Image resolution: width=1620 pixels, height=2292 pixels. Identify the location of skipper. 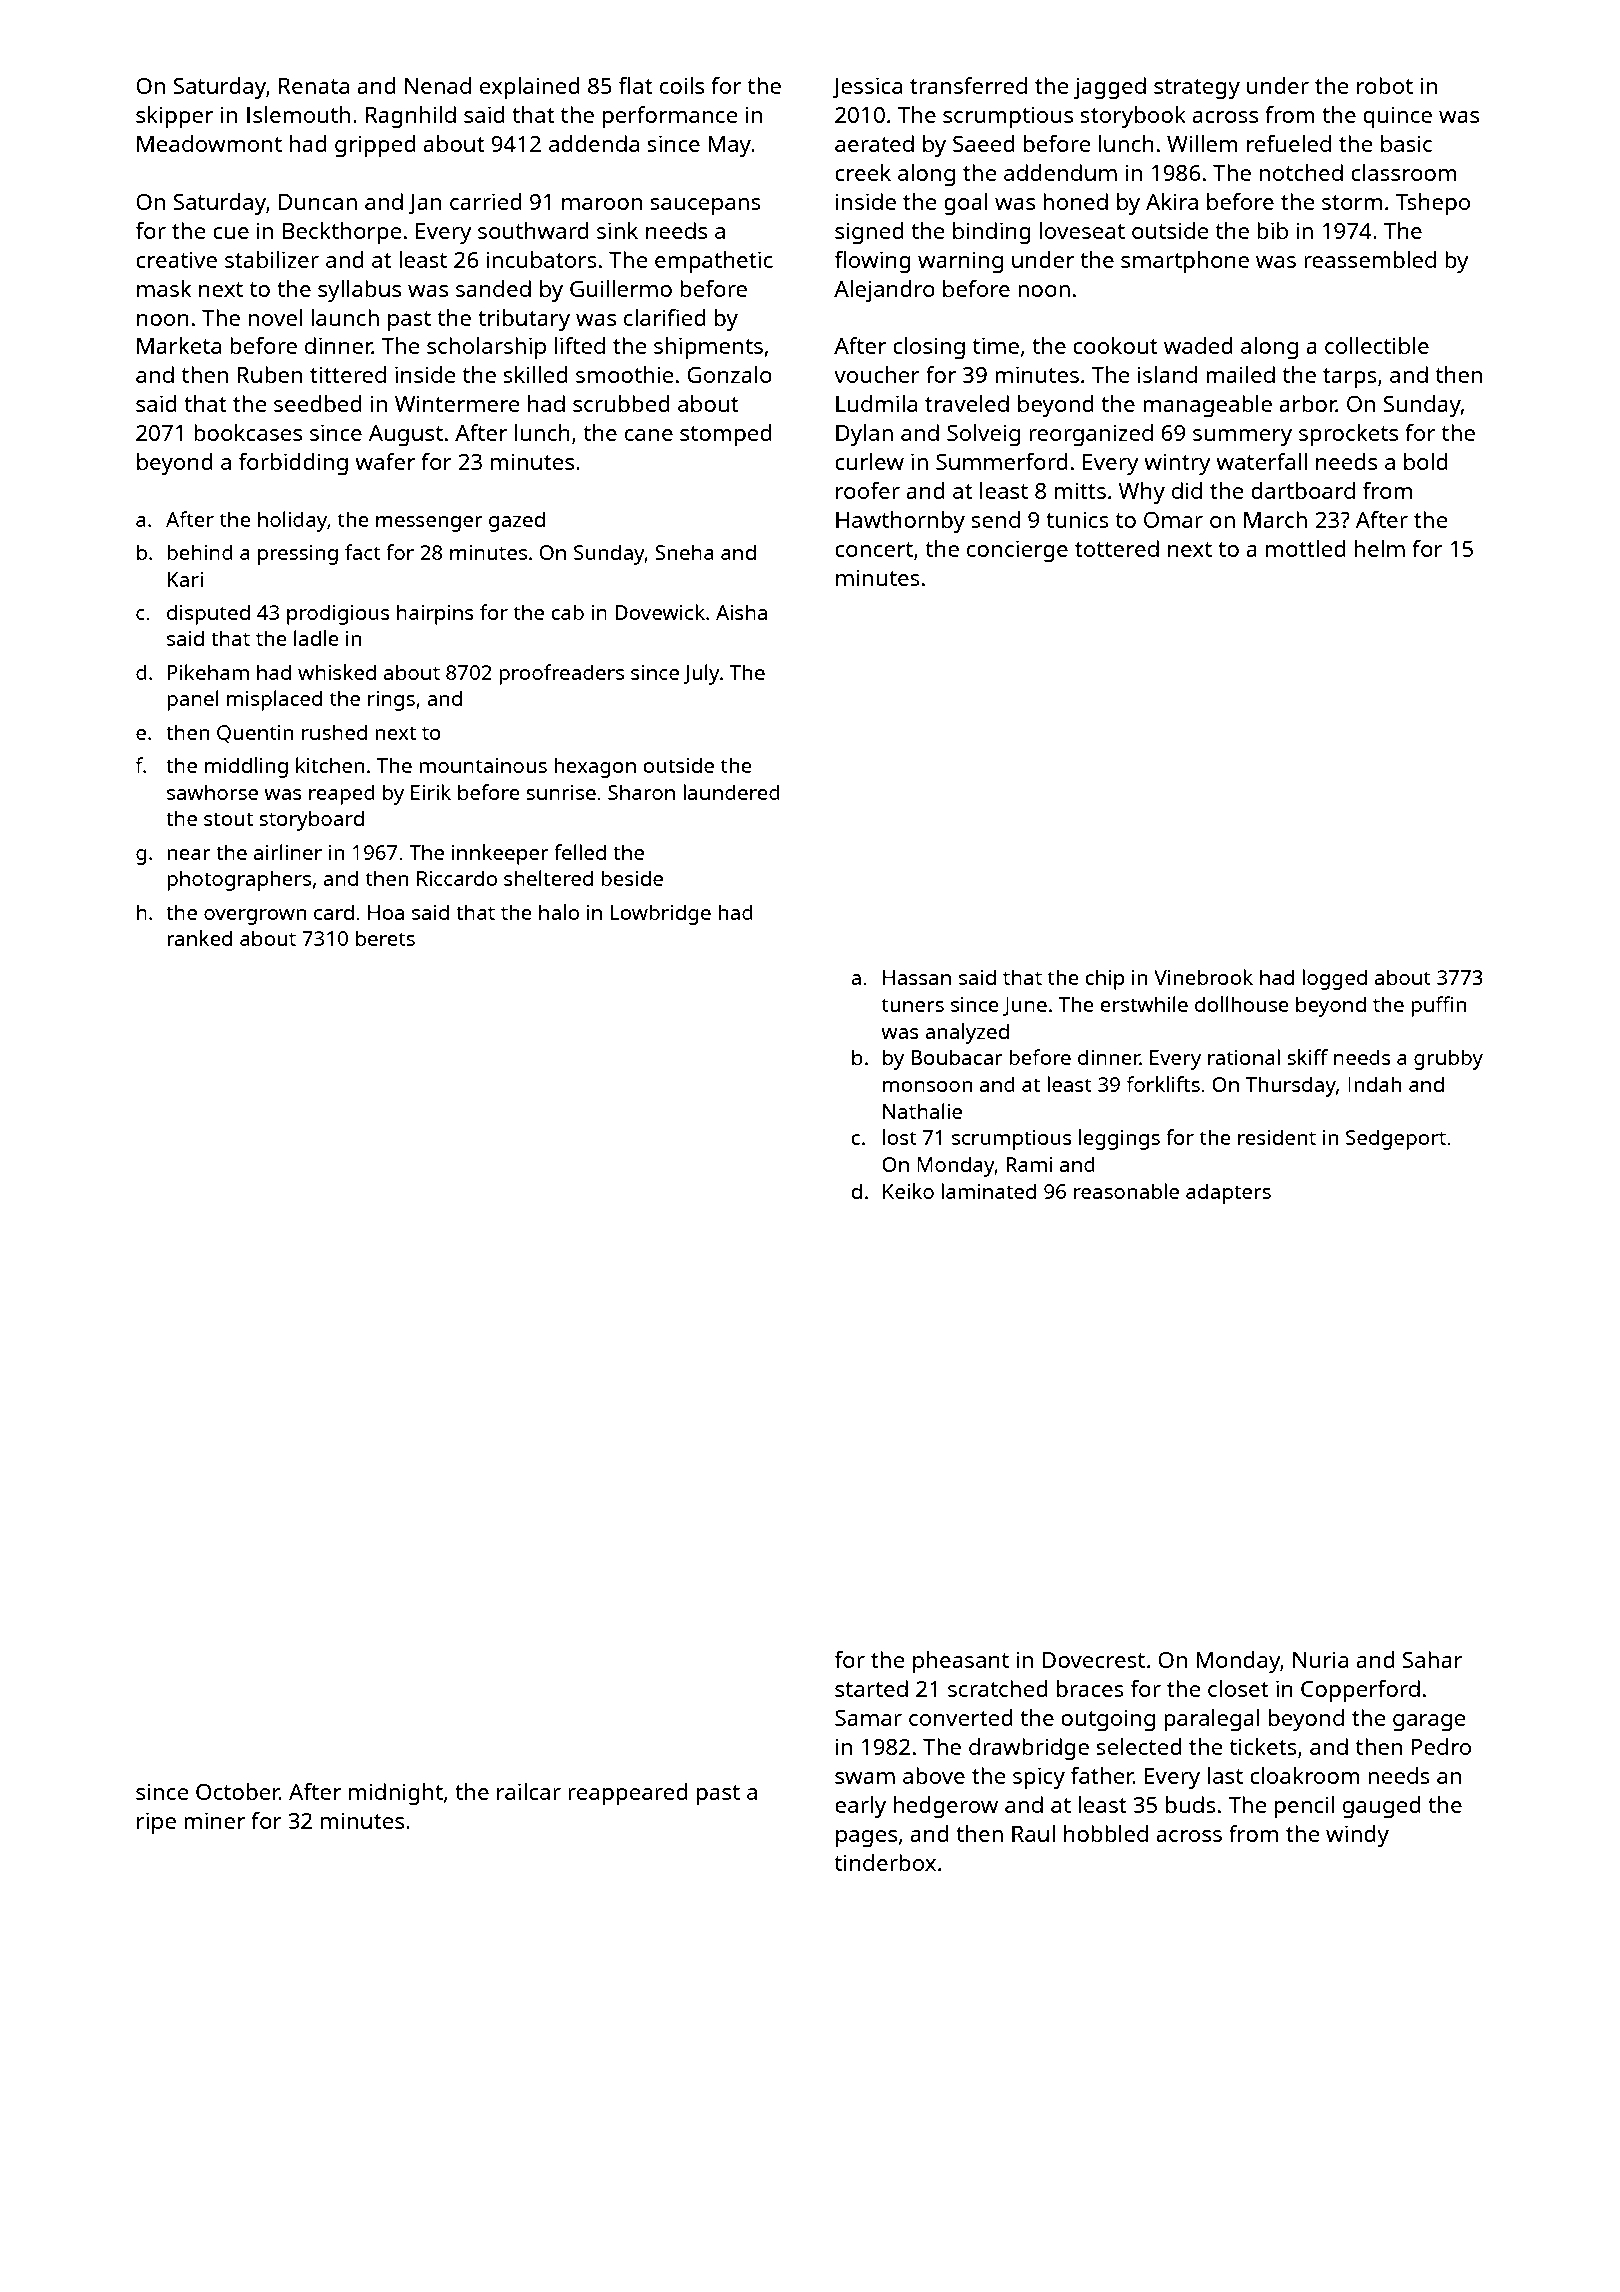
(174, 117).
